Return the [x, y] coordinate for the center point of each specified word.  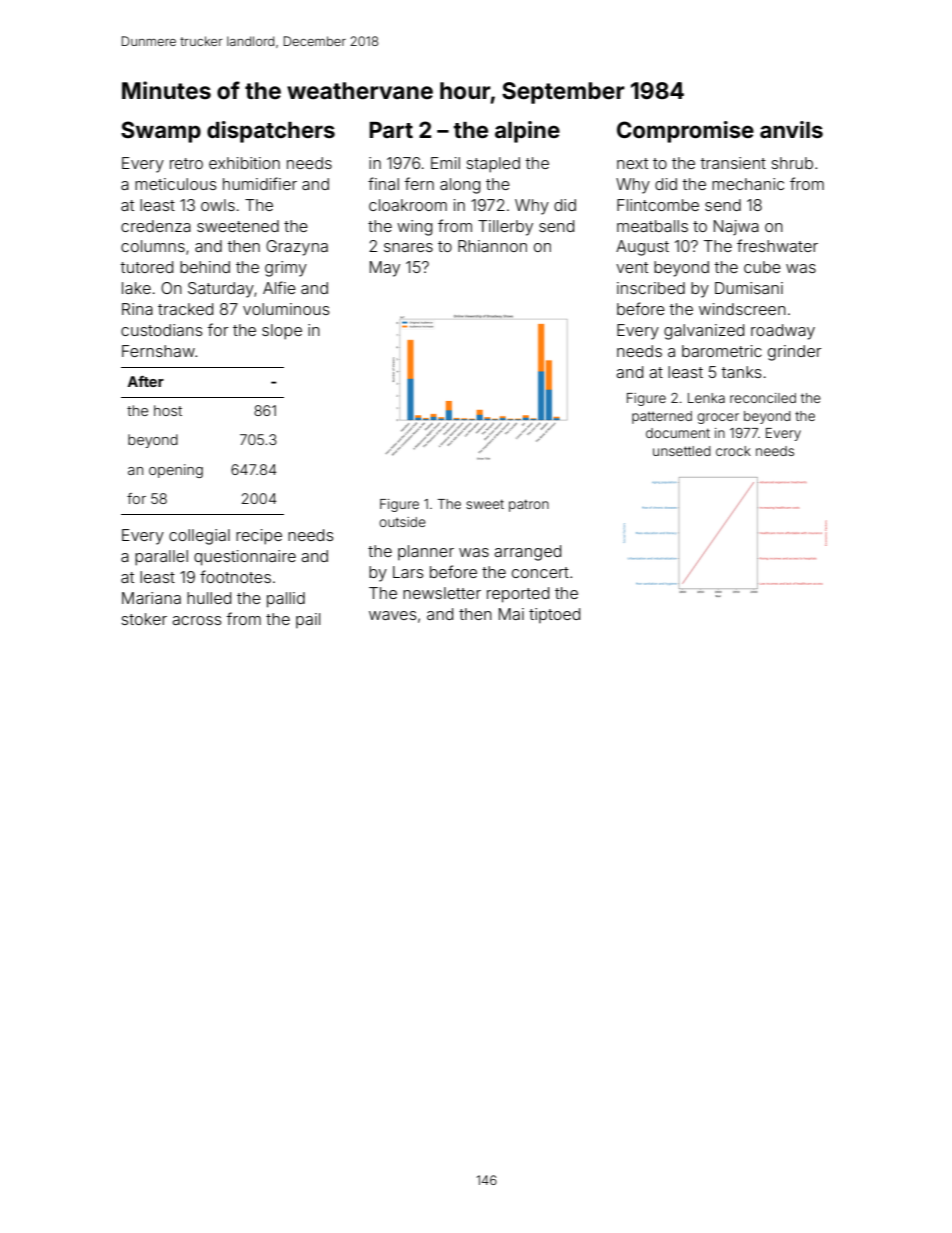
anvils [791, 129]
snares [408, 247]
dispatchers [271, 132]
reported [518, 595]
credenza [156, 226]
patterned [662, 417]
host [168, 410]
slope [282, 332]
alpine [527, 132]
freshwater [777, 245]
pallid [286, 600]
